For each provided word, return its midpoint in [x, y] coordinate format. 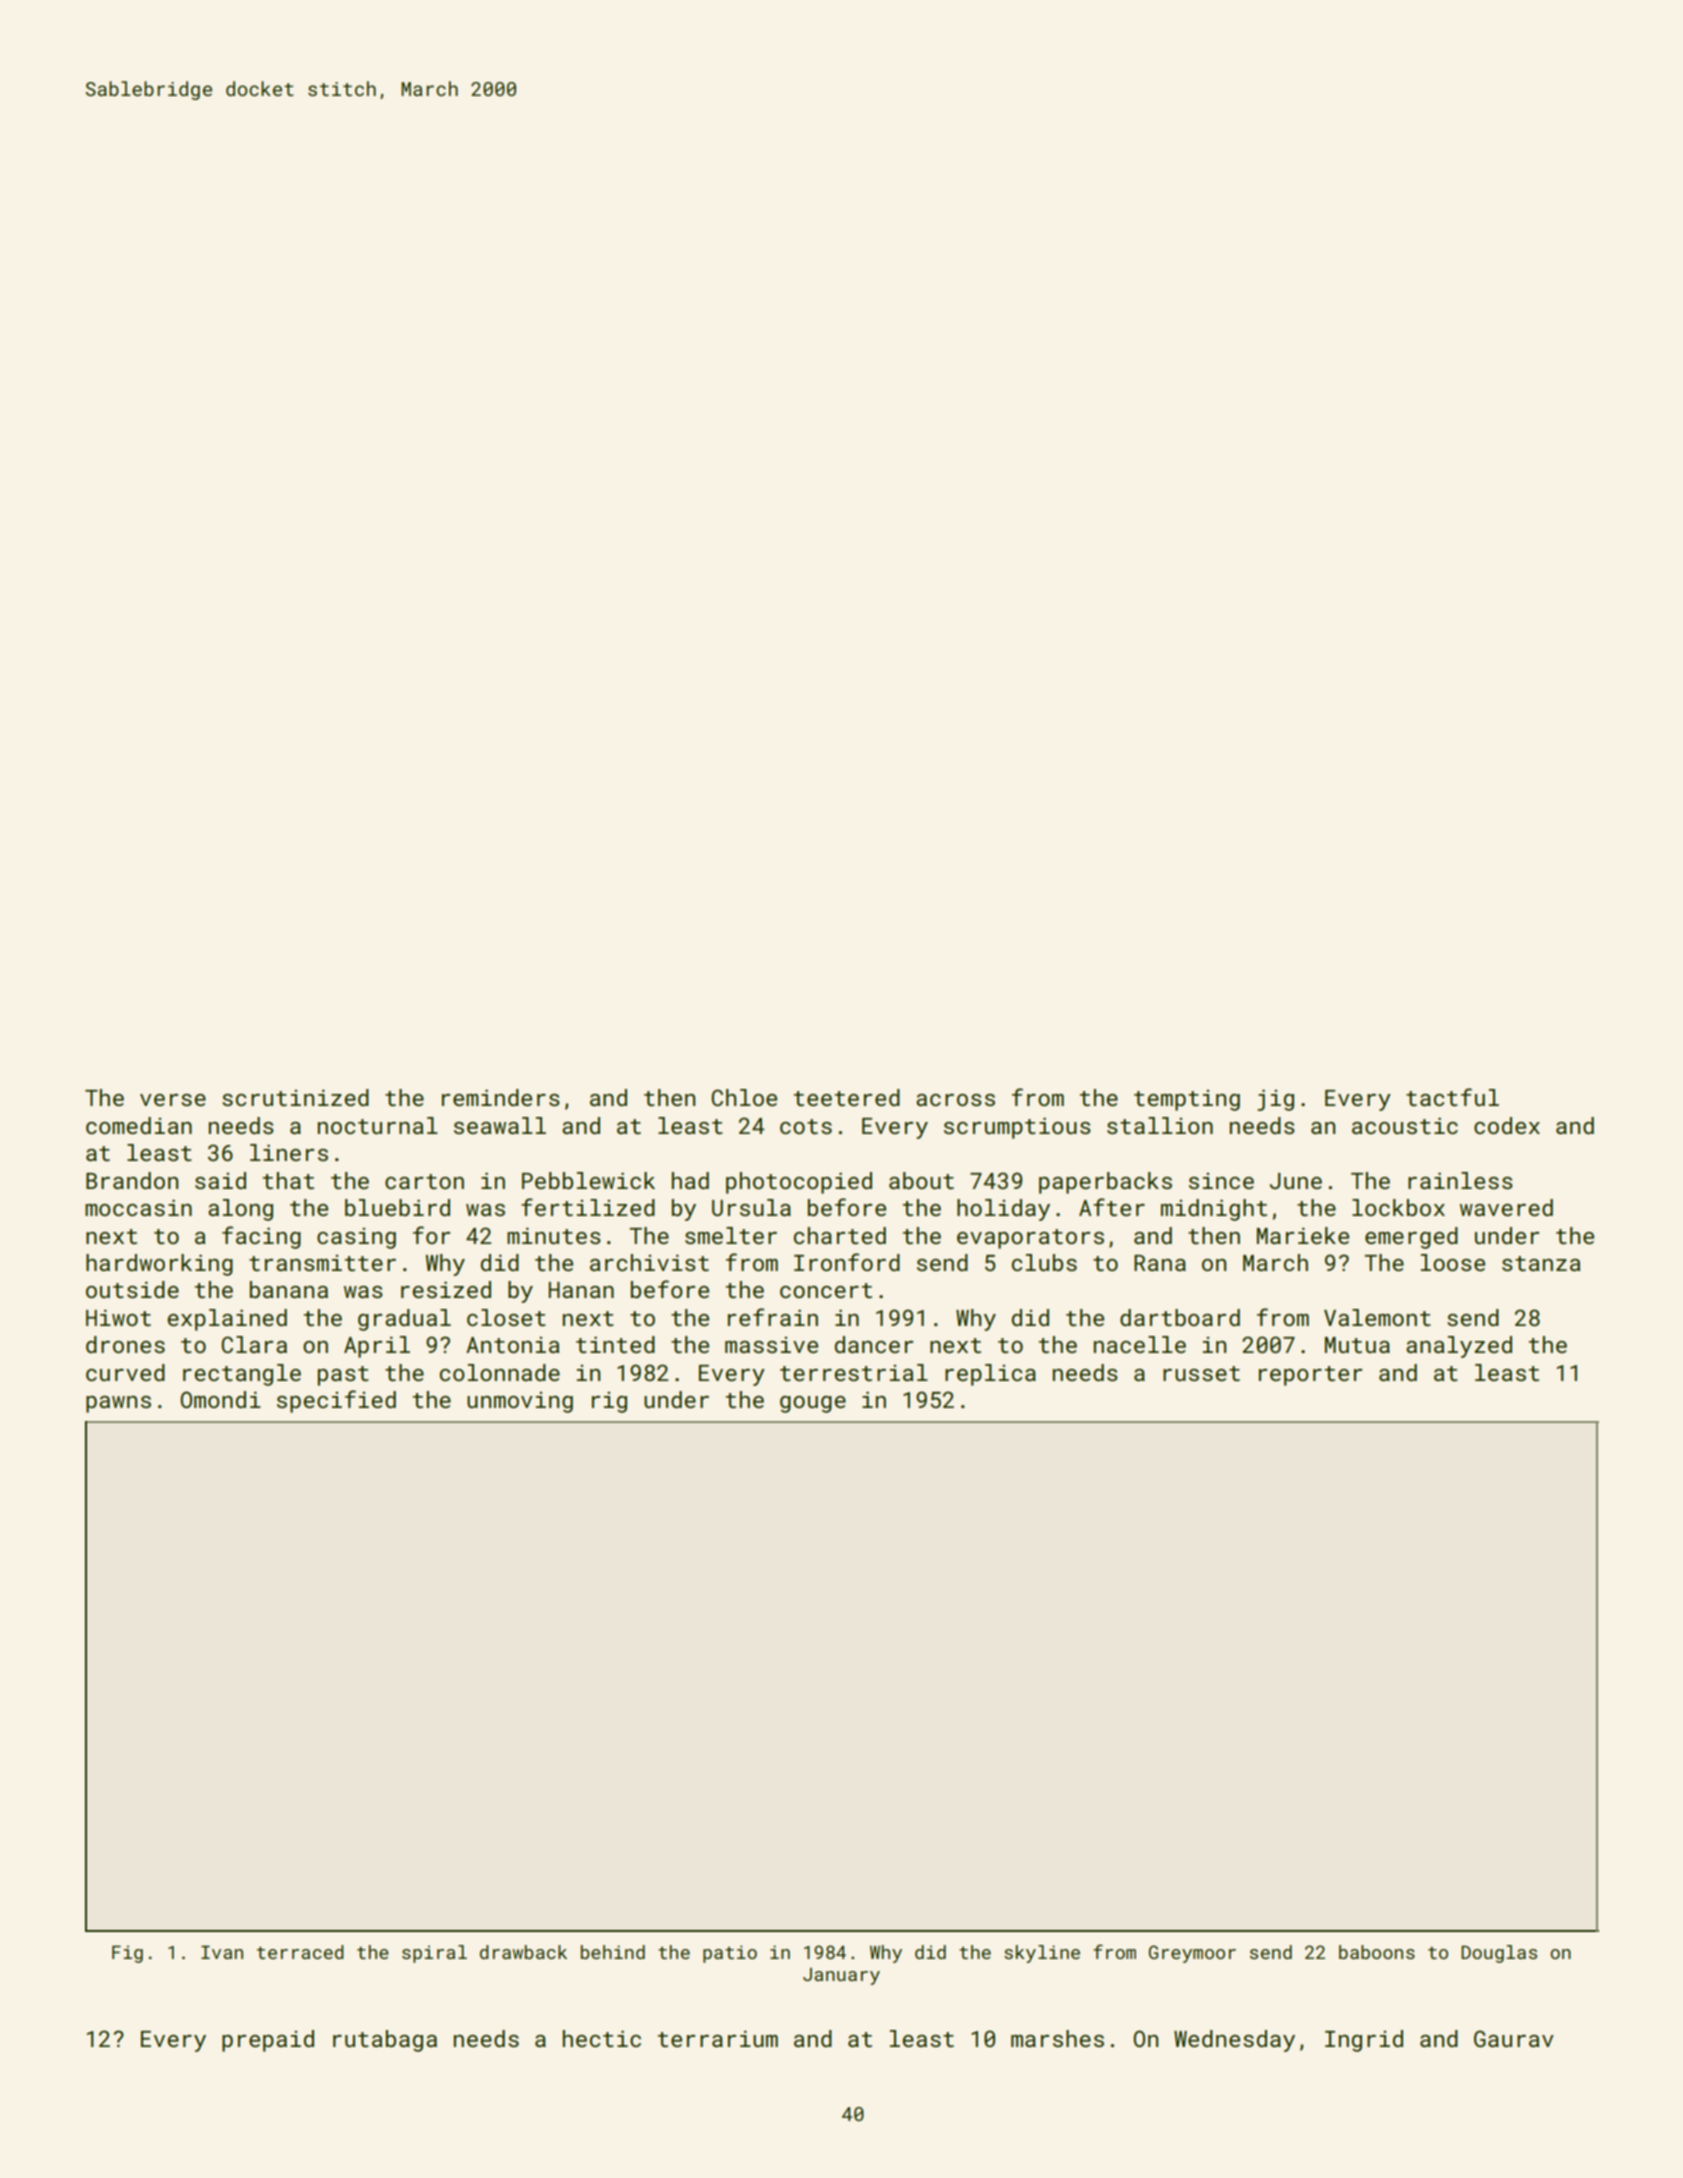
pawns [118, 1404]
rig [609, 1402]
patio [730, 1954]
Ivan [222, 1952]
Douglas [1499, 1954]
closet [506, 1317]
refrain [773, 1317]
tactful [1452, 1097]
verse [173, 1100]
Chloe [744, 1097]
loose [1453, 1262]
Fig [127, 1954]
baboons [1377, 1952]
